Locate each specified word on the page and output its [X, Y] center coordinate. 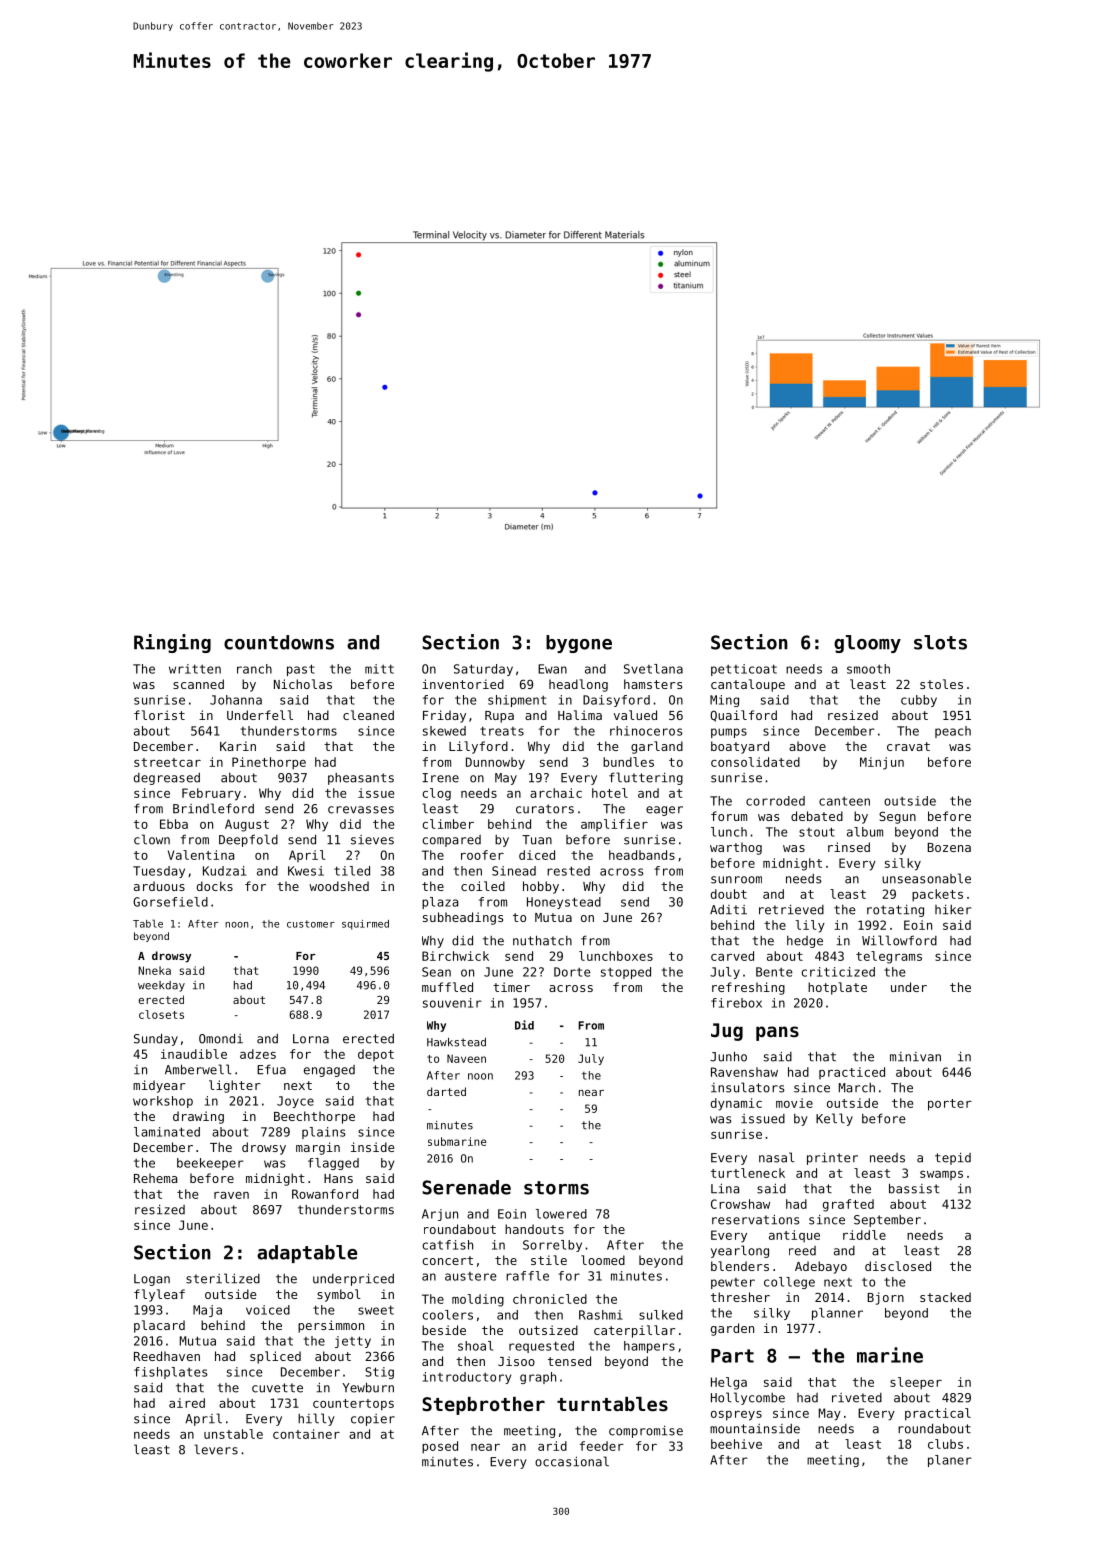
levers [216, 1449]
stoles [941, 684]
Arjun [440, 1215]
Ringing [172, 643]
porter [950, 1105]
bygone [579, 644]
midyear [159, 1086]
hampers [649, 1347]
